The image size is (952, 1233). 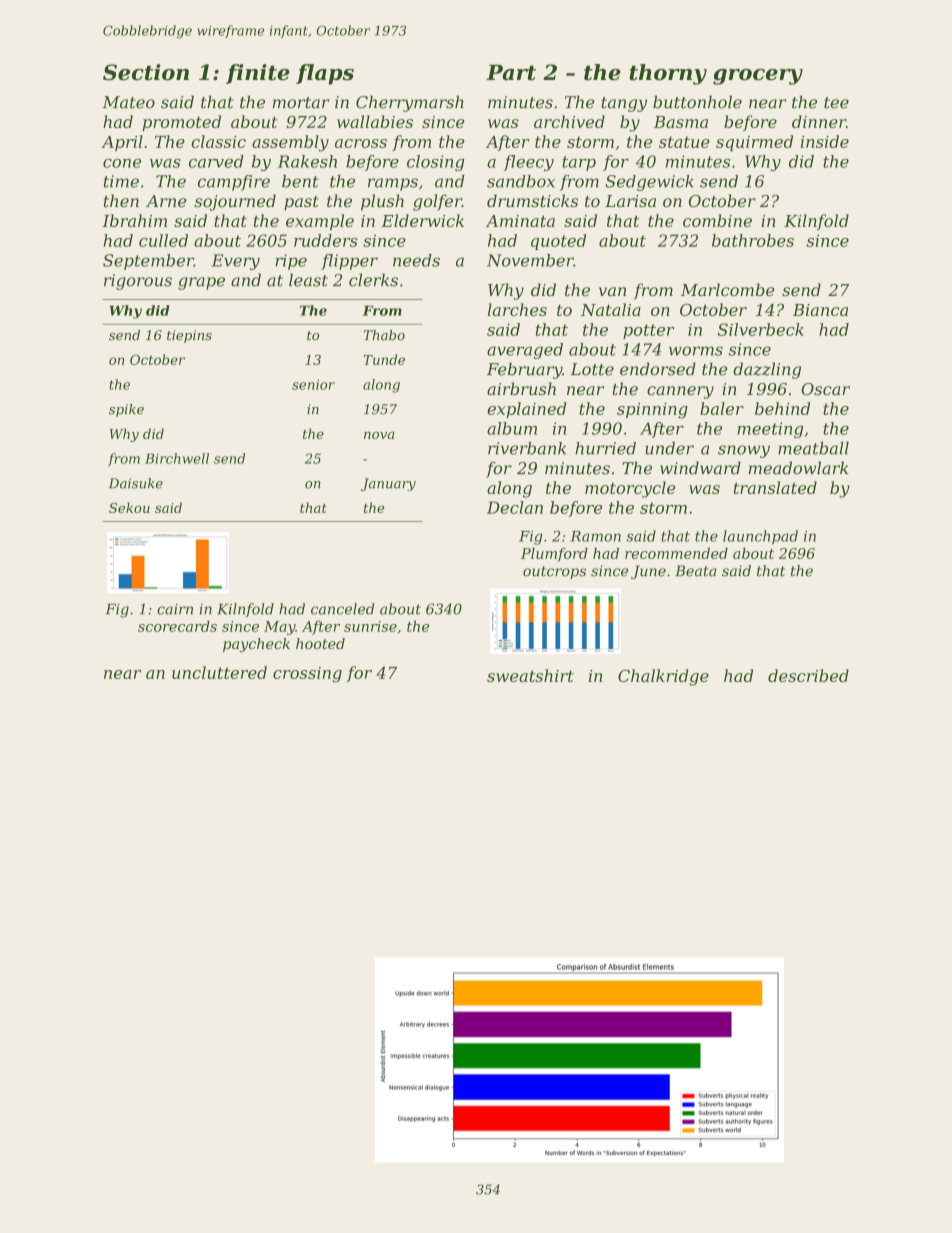 What do you see at coordinates (798, 468) in the document?
I see `meadowlark` at bounding box center [798, 468].
